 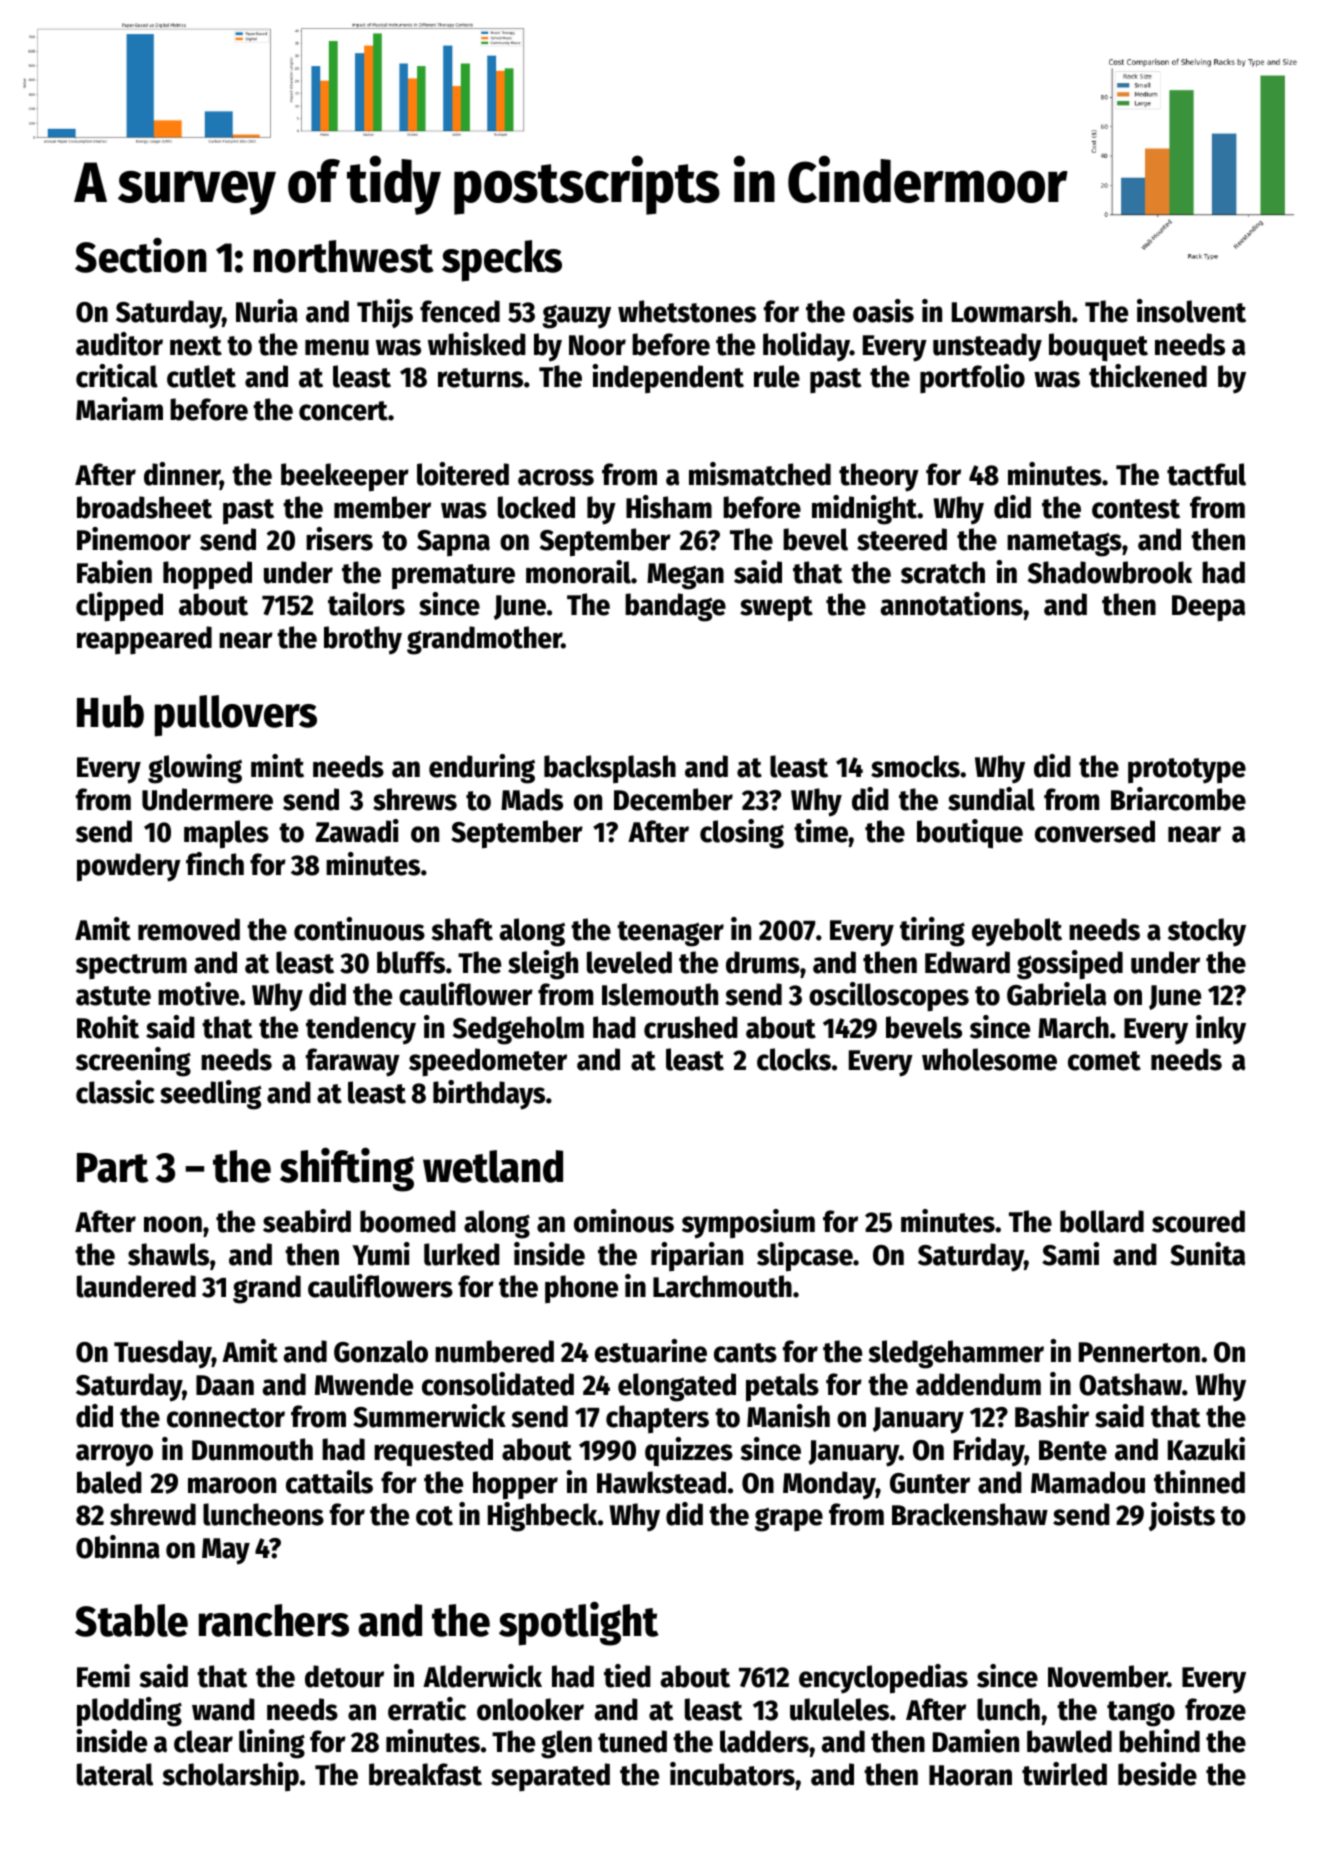 I want to click on monorail, so click(x=578, y=572).
